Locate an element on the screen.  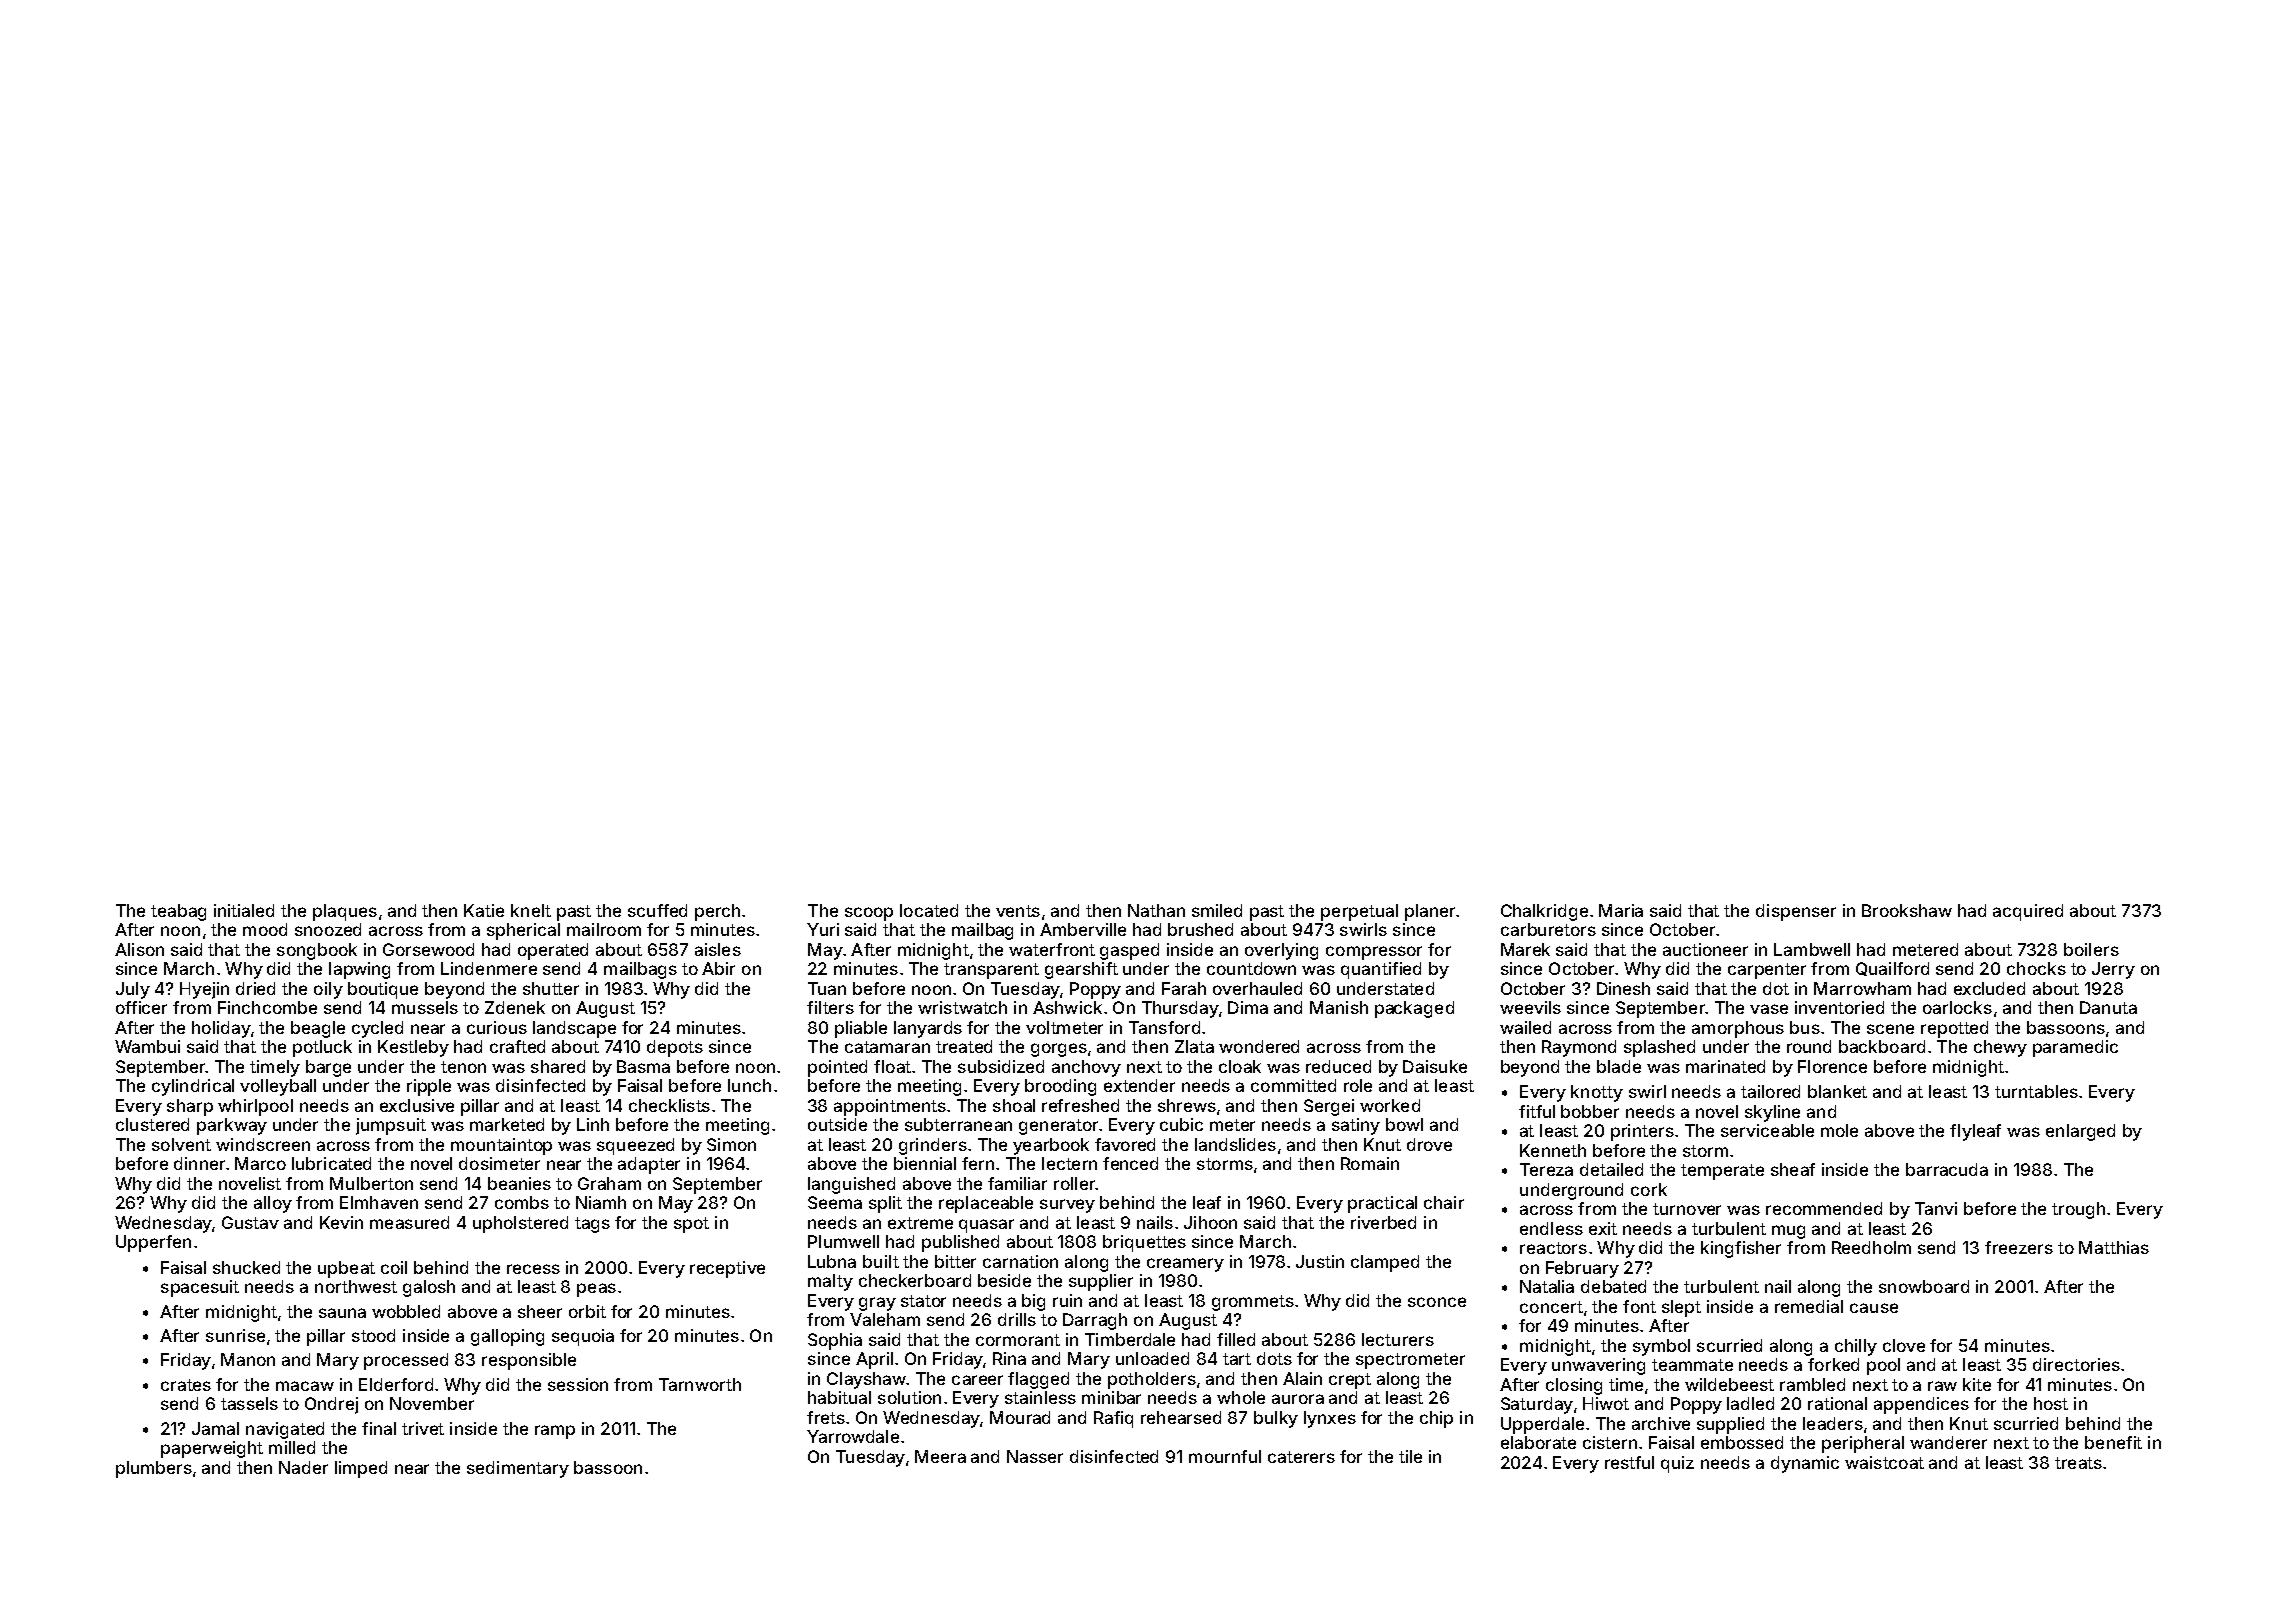
skyline is located at coordinates (1772, 1113).
